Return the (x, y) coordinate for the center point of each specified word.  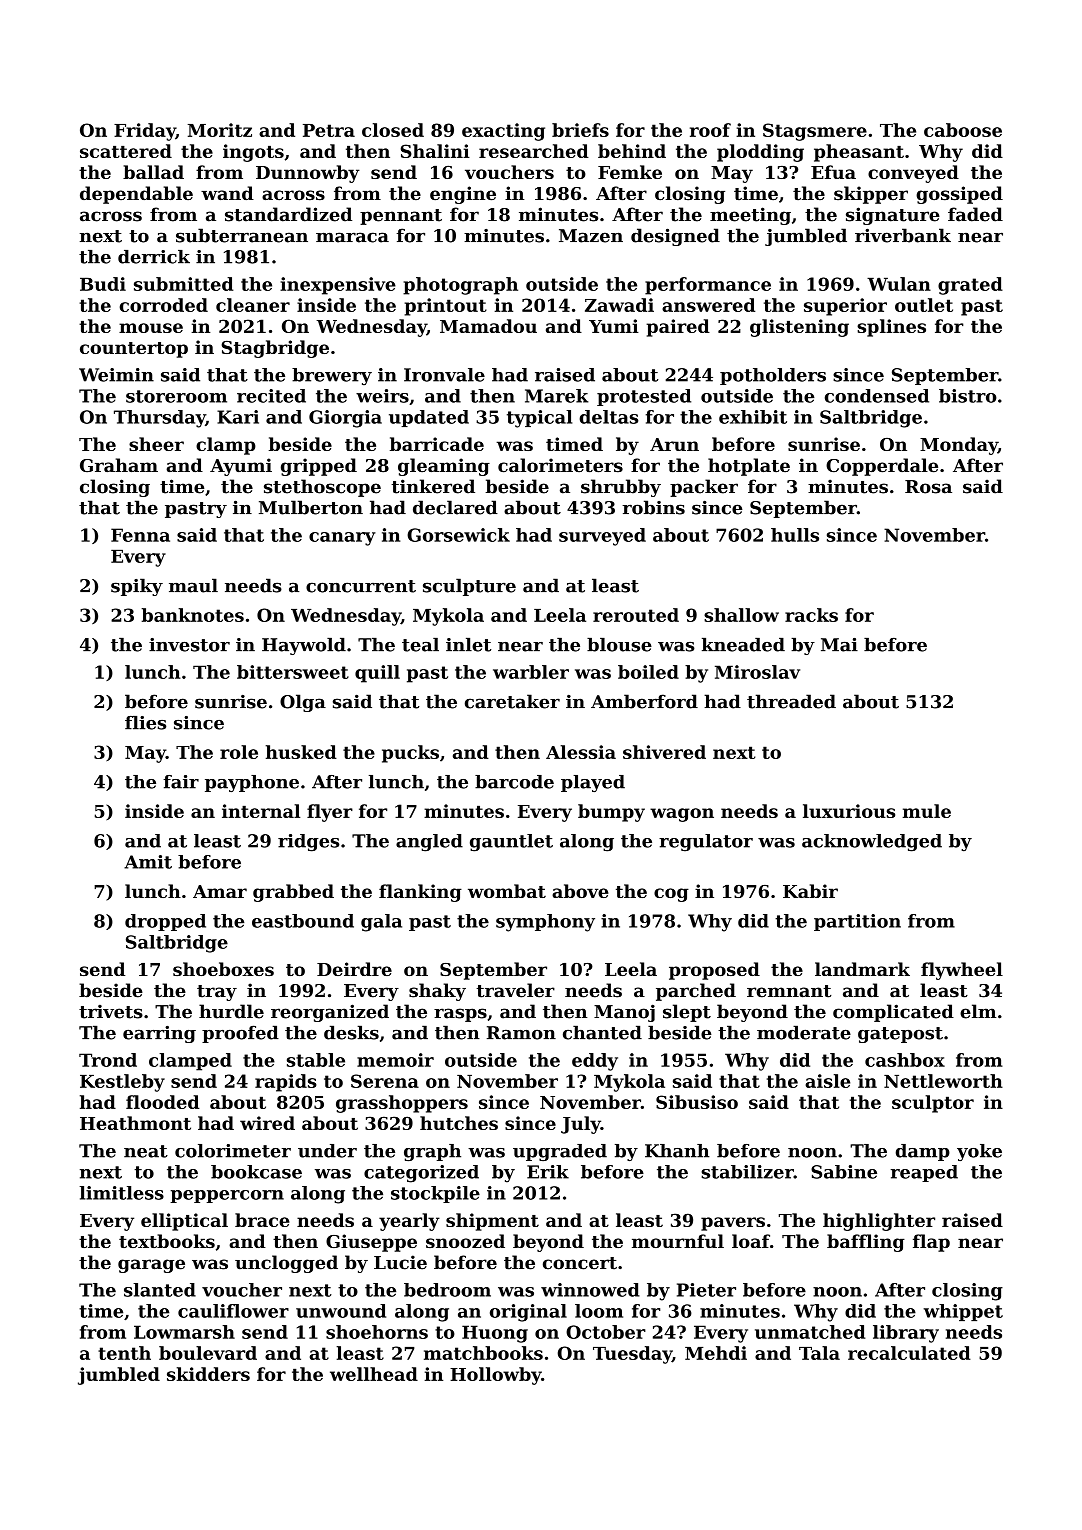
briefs (580, 130)
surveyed (602, 537)
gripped (319, 467)
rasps (460, 1015)
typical (539, 419)
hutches (459, 1123)
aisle (827, 1081)
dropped (165, 922)
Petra (329, 130)
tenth (124, 1353)
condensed (877, 396)
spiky (137, 587)
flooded (162, 1102)
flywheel (962, 971)
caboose (963, 130)
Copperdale (882, 467)
